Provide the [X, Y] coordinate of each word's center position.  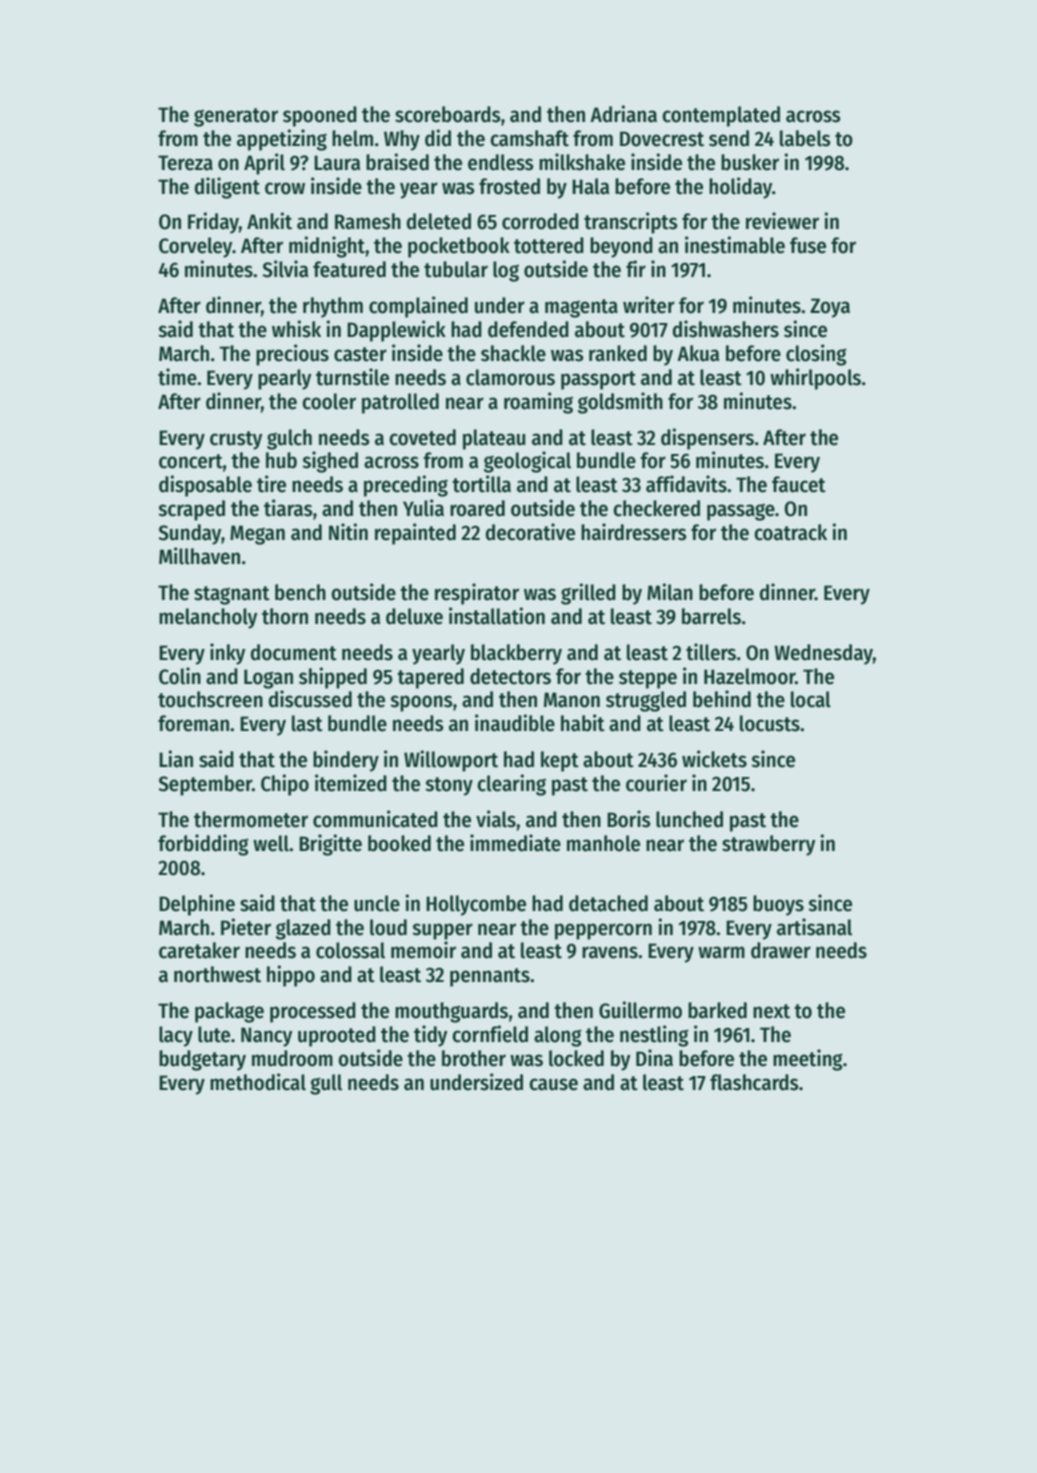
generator [236, 117]
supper [442, 931]
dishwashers [726, 329]
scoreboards [447, 114]
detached [608, 903]
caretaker [199, 950]
